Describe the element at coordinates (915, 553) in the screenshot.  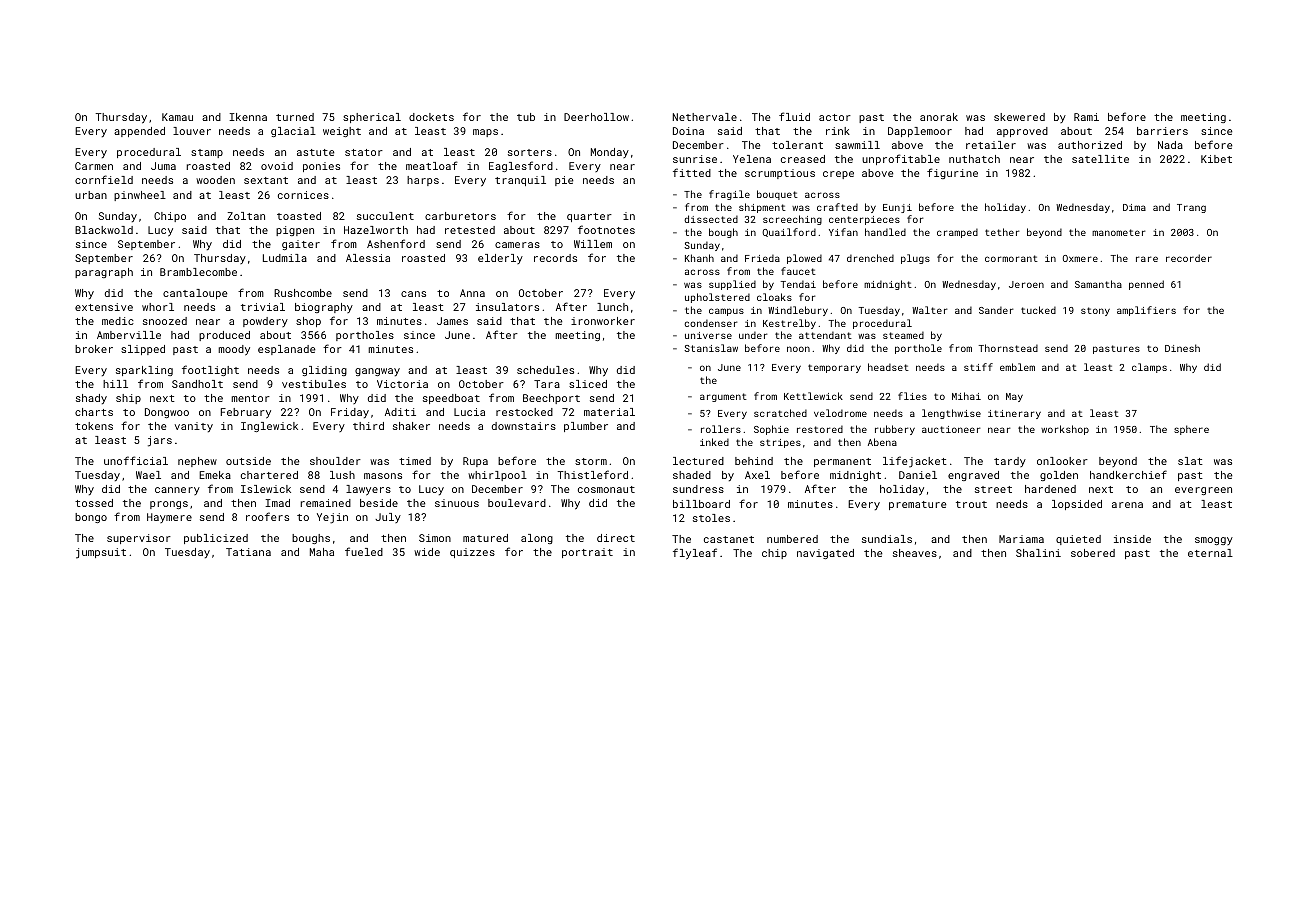
I see `sheaves` at that location.
